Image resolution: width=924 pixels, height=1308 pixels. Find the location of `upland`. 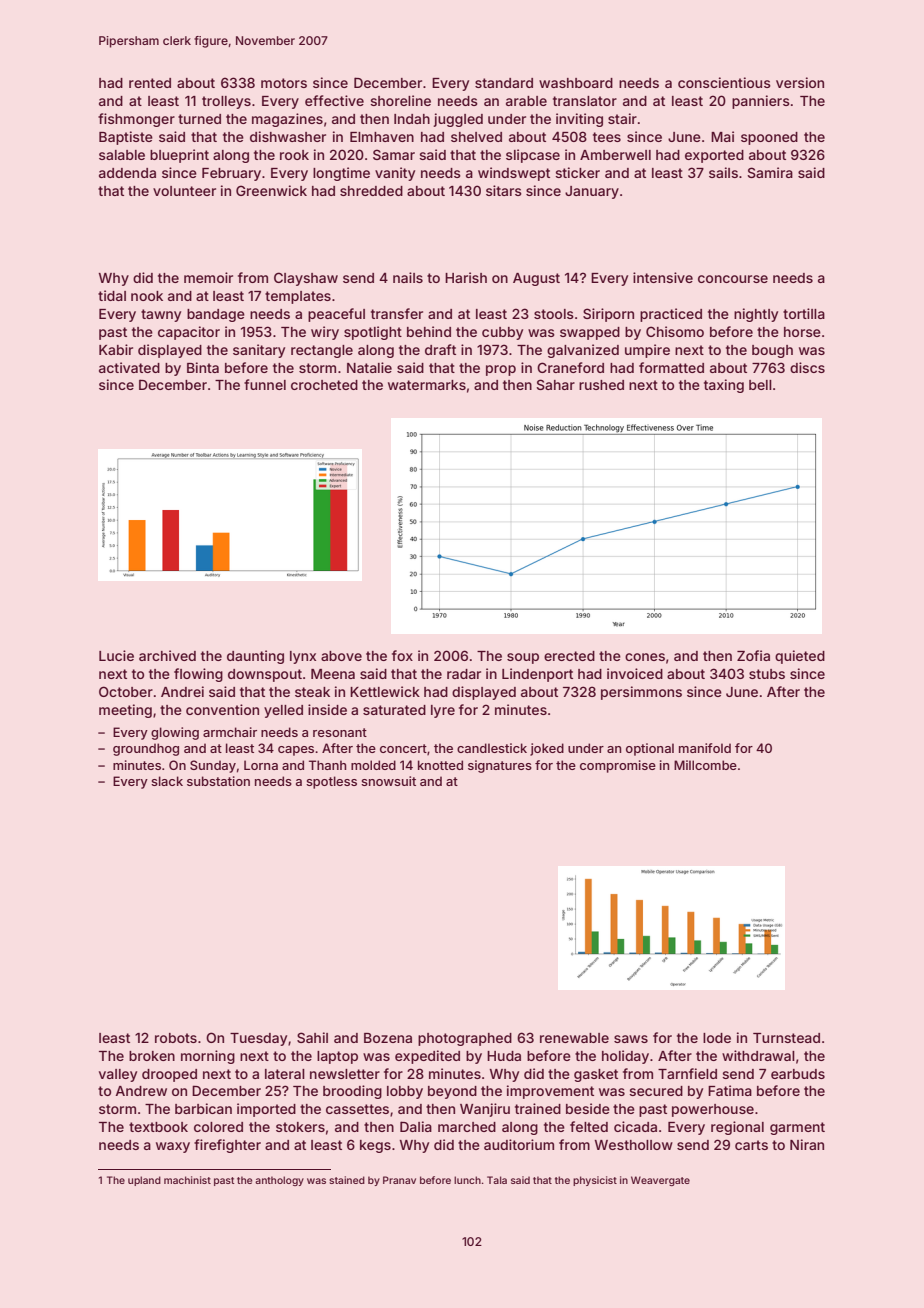

upland is located at coordinates (144, 1181).
